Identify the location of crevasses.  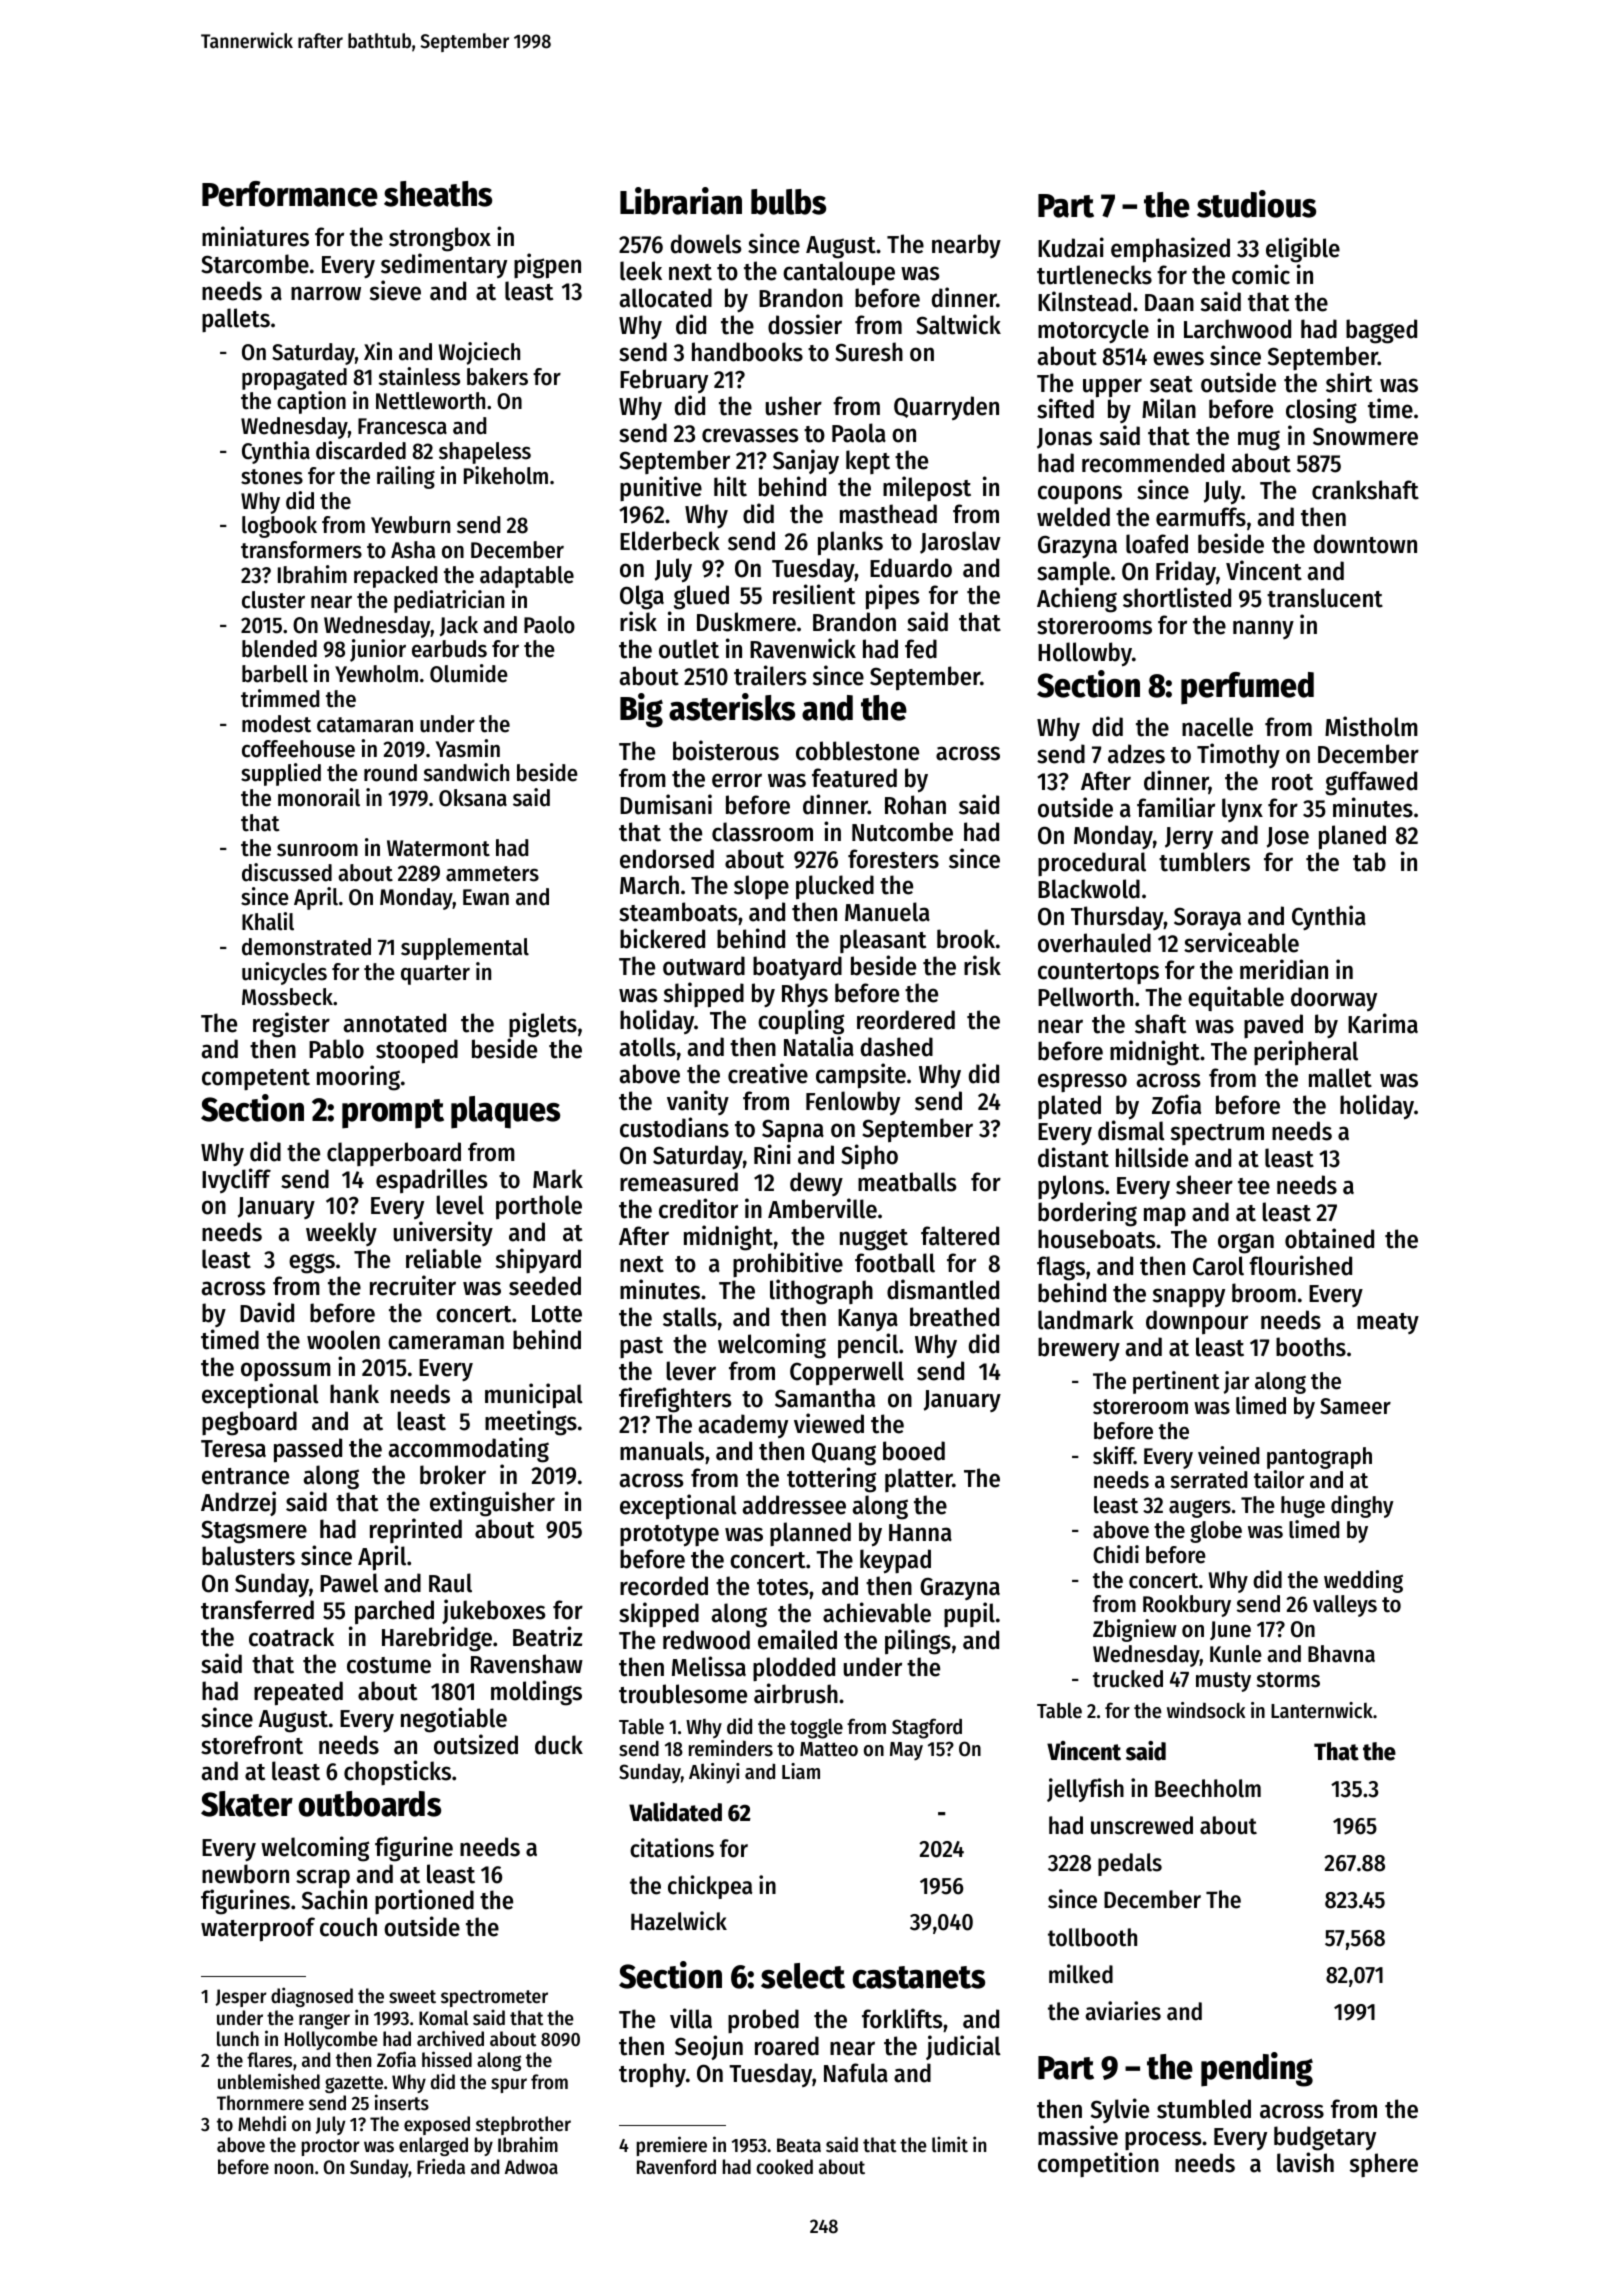
(750, 435).
